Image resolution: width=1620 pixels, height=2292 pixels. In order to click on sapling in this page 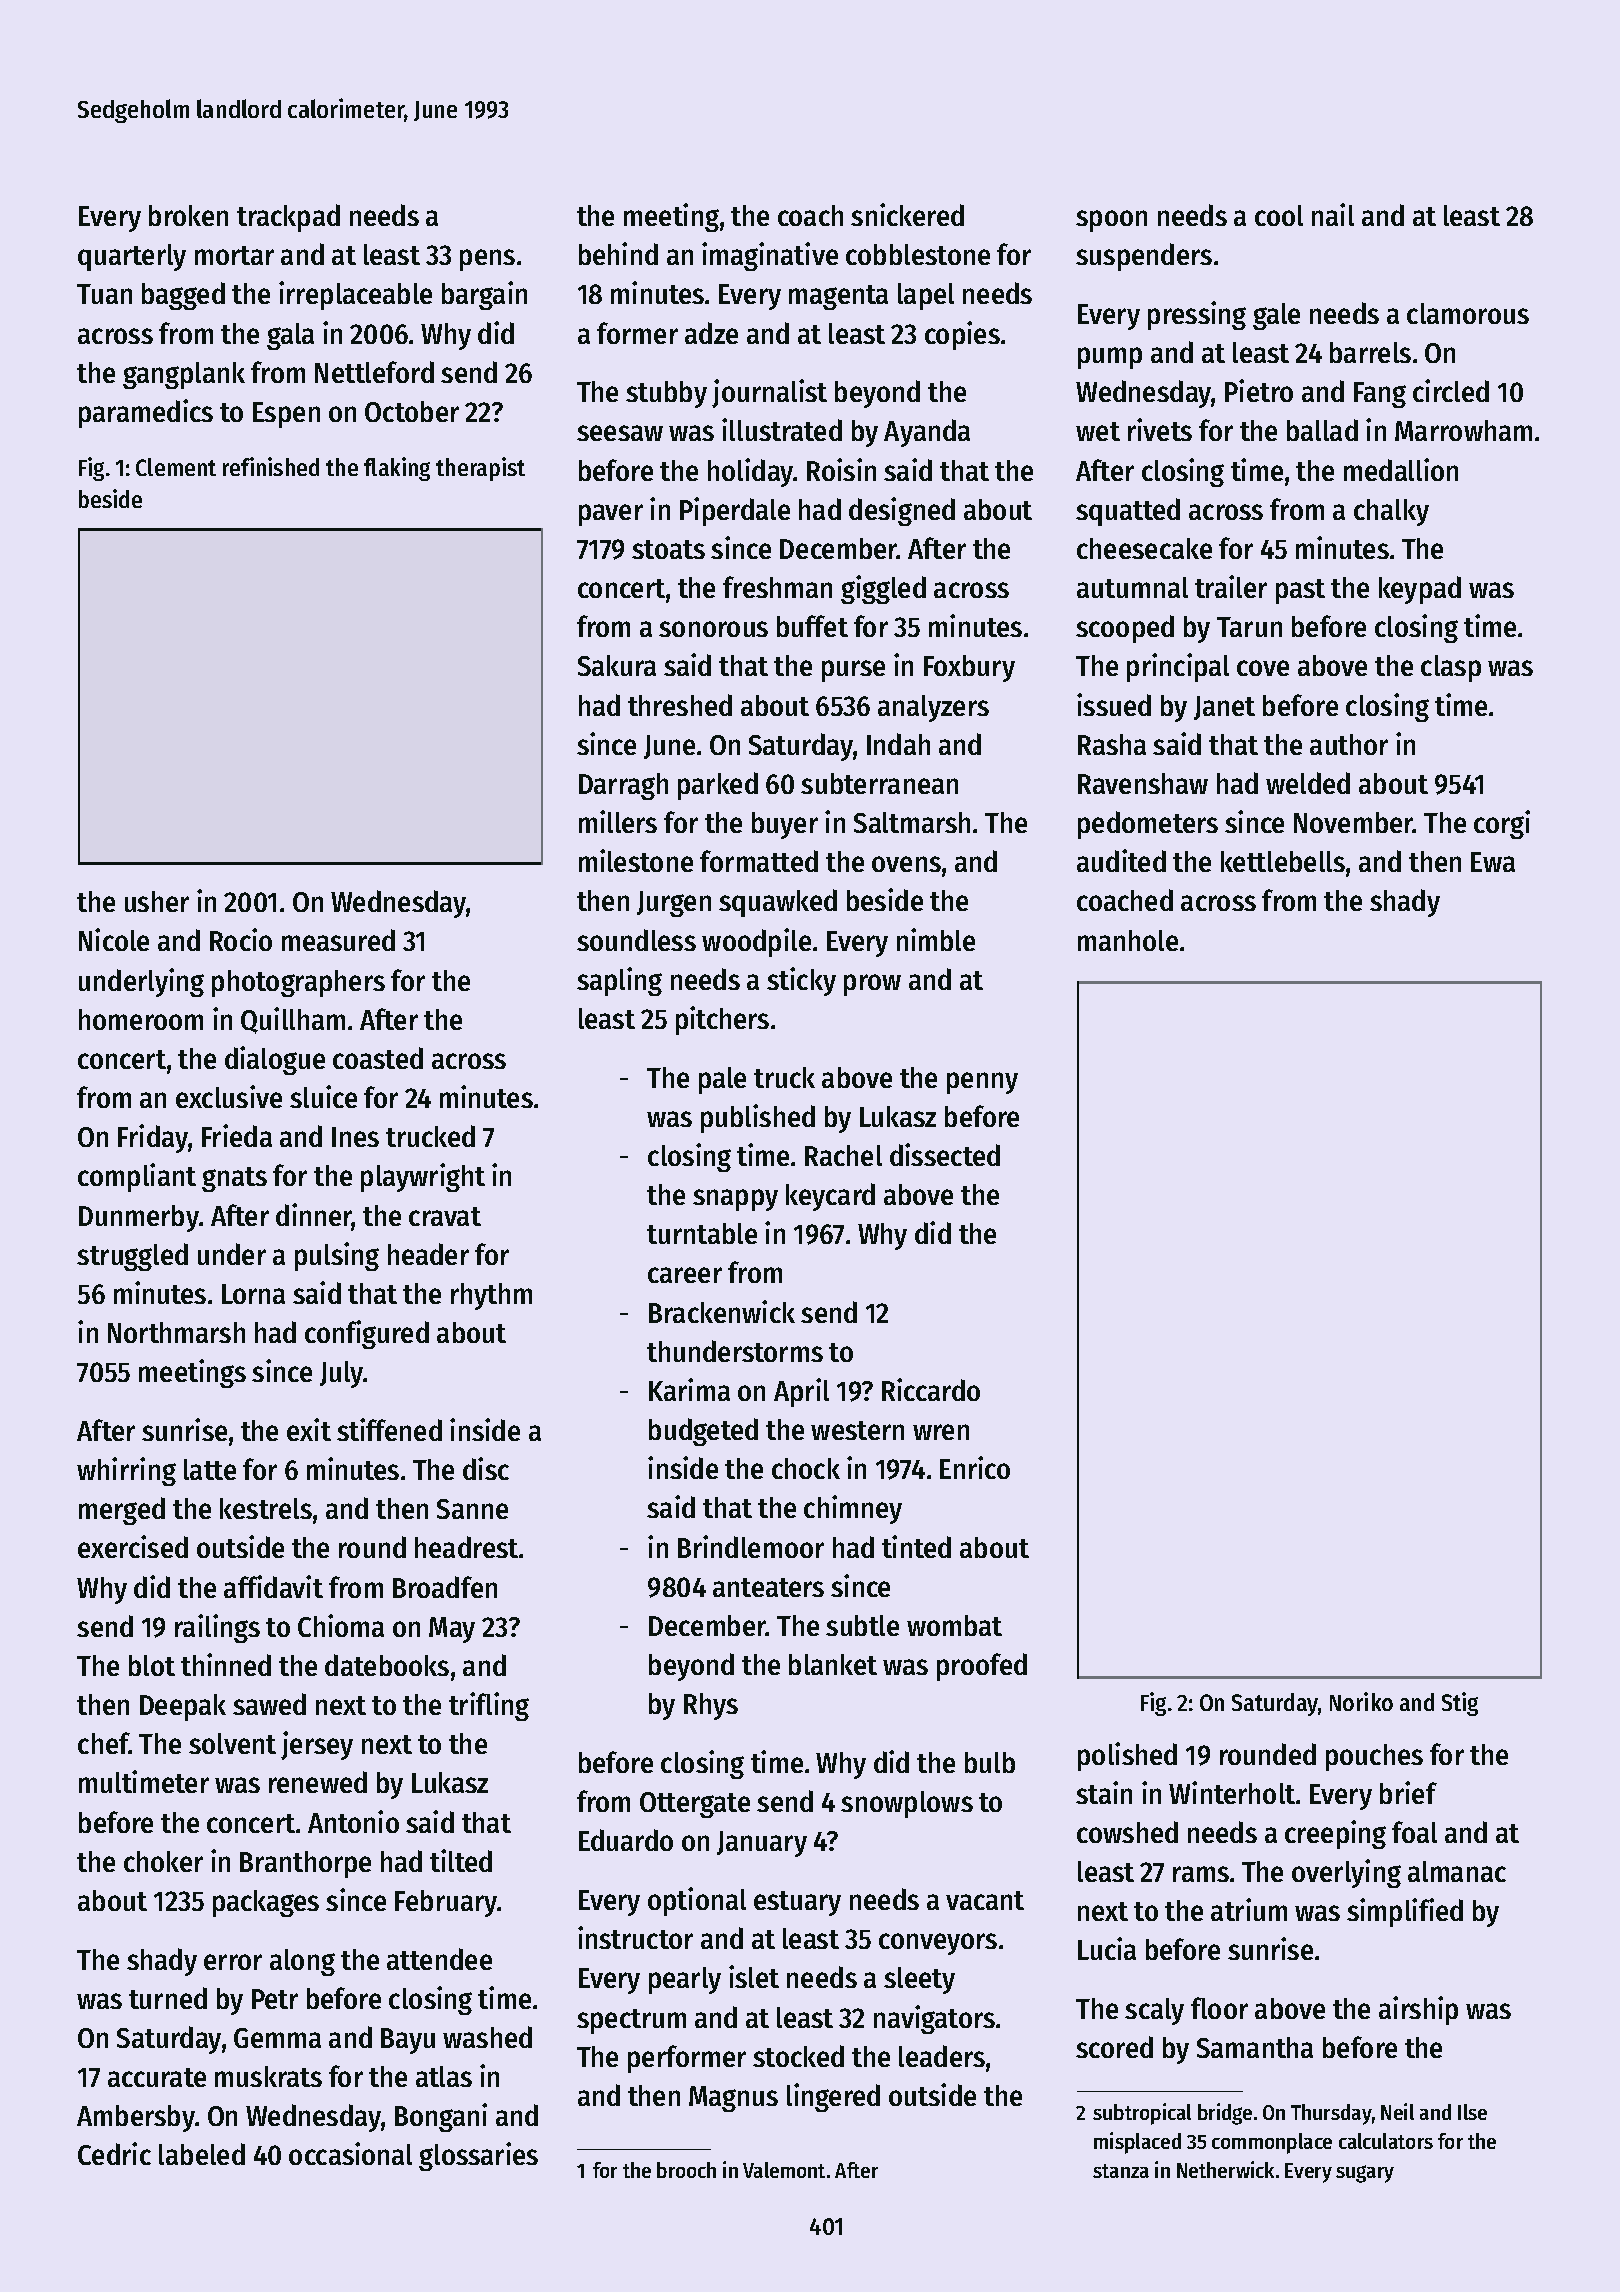, I will do `click(619, 981)`.
